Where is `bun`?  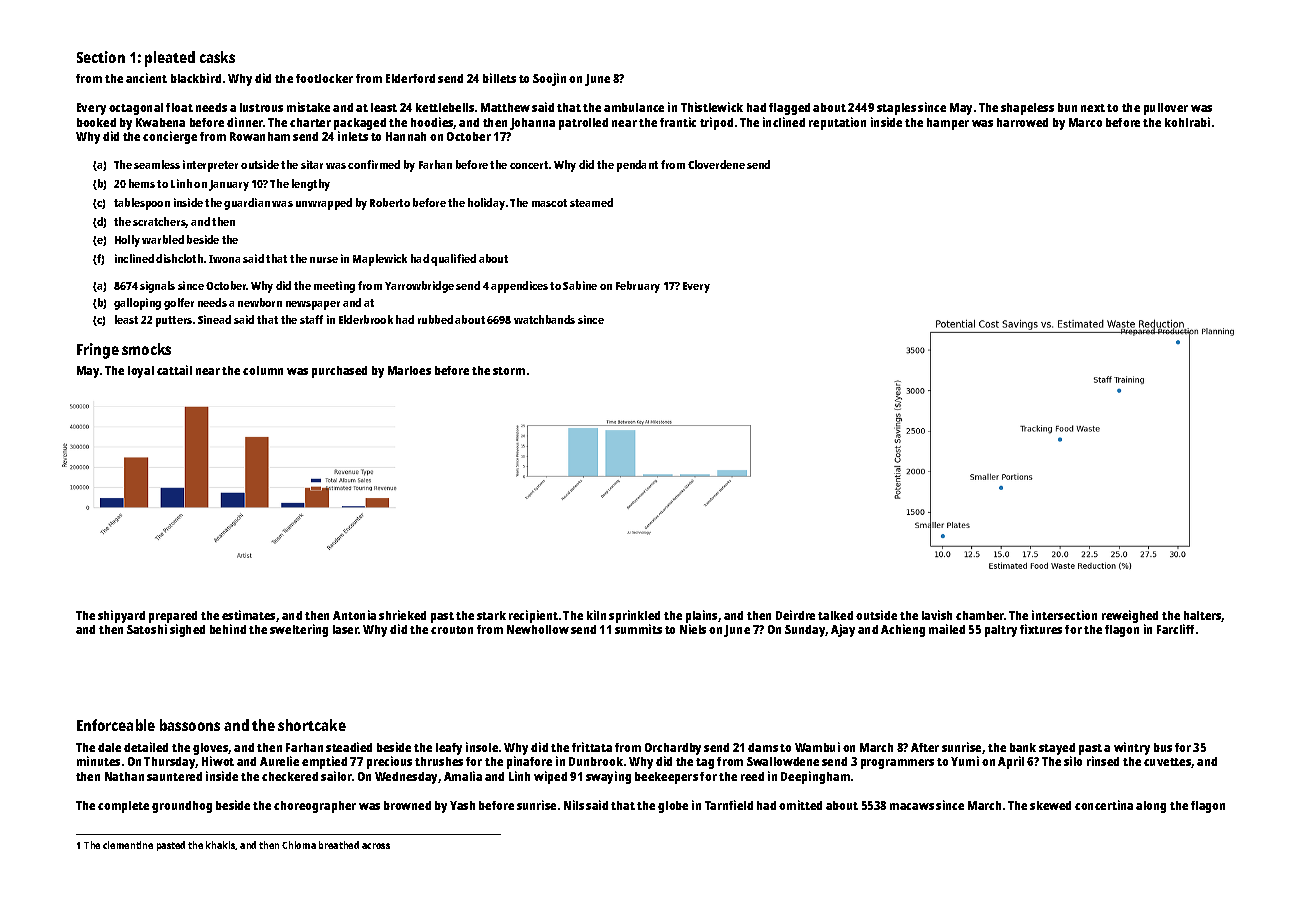
bun is located at coordinates (1067, 107).
